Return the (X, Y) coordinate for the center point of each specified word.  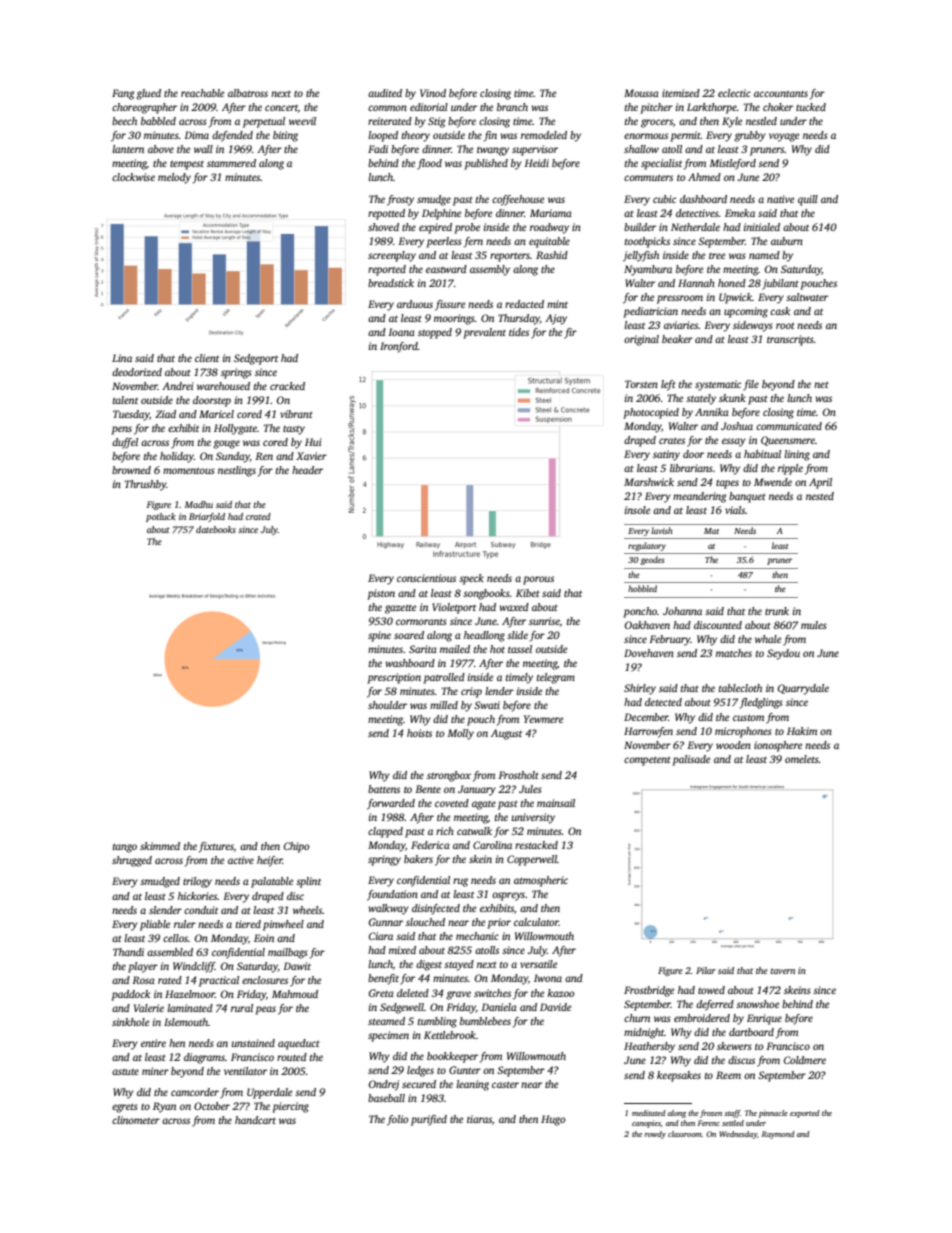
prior (499, 923)
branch (512, 107)
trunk (777, 611)
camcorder (195, 1092)
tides (519, 332)
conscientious (426, 578)
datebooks (216, 529)
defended (232, 136)
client (207, 358)
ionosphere (778, 746)
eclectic (734, 93)
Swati (487, 705)
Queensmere (788, 441)
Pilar (706, 970)
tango (125, 848)
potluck (161, 517)
